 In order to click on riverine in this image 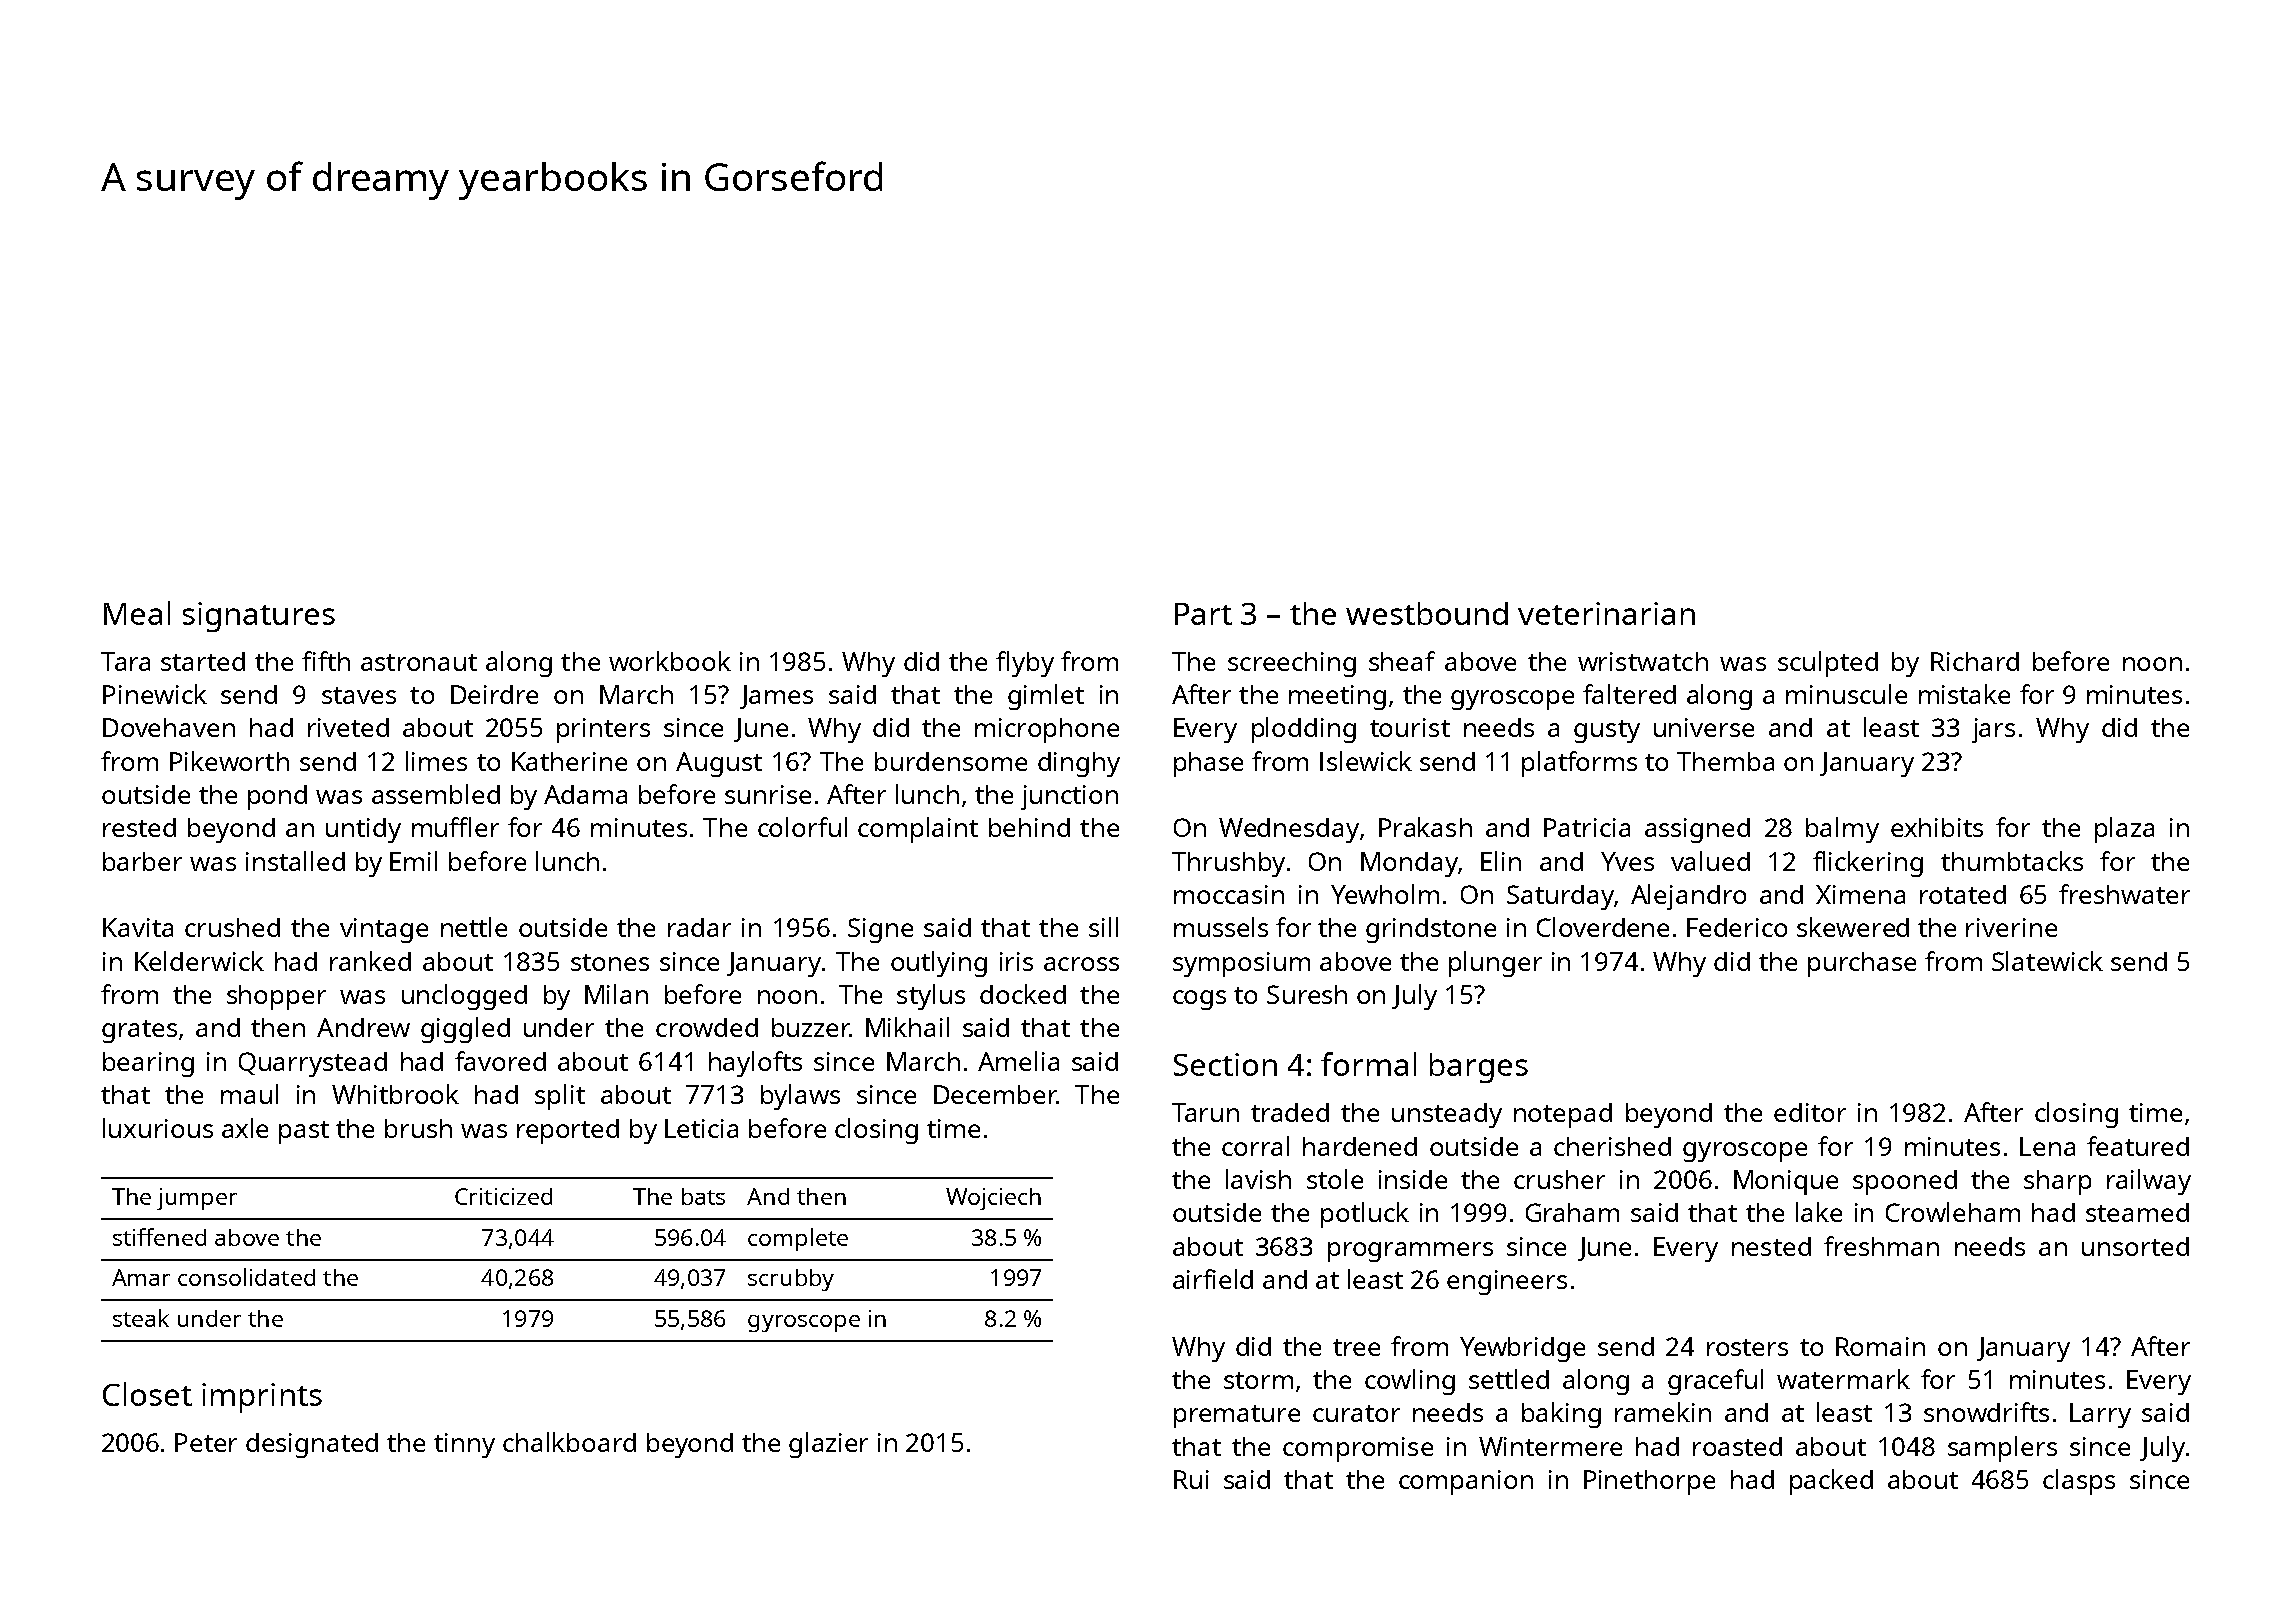, I will do `click(2011, 927)`.
